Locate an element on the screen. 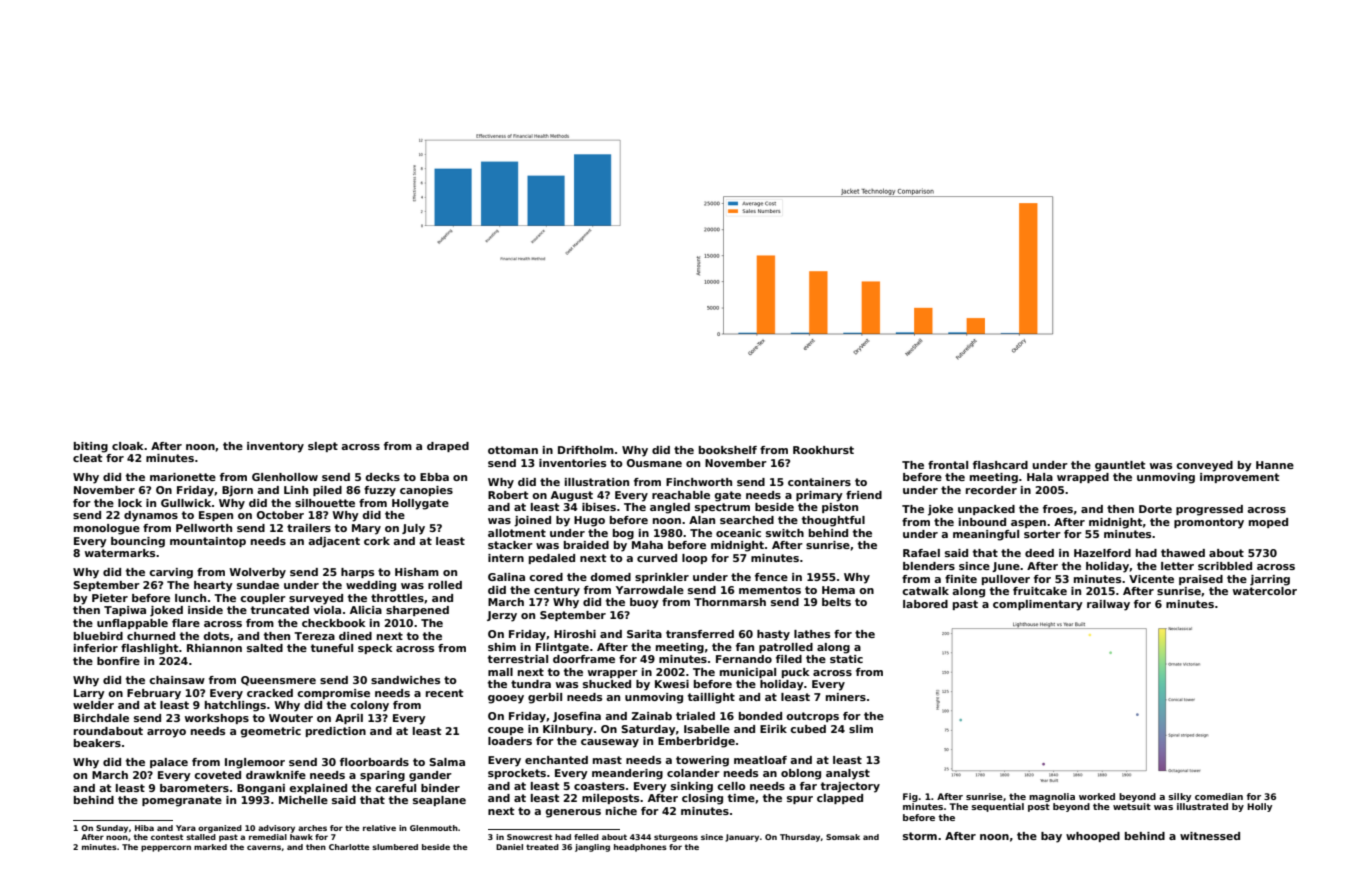 This screenshot has height=887, width=1372. meaningful is located at coordinates (986, 535).
